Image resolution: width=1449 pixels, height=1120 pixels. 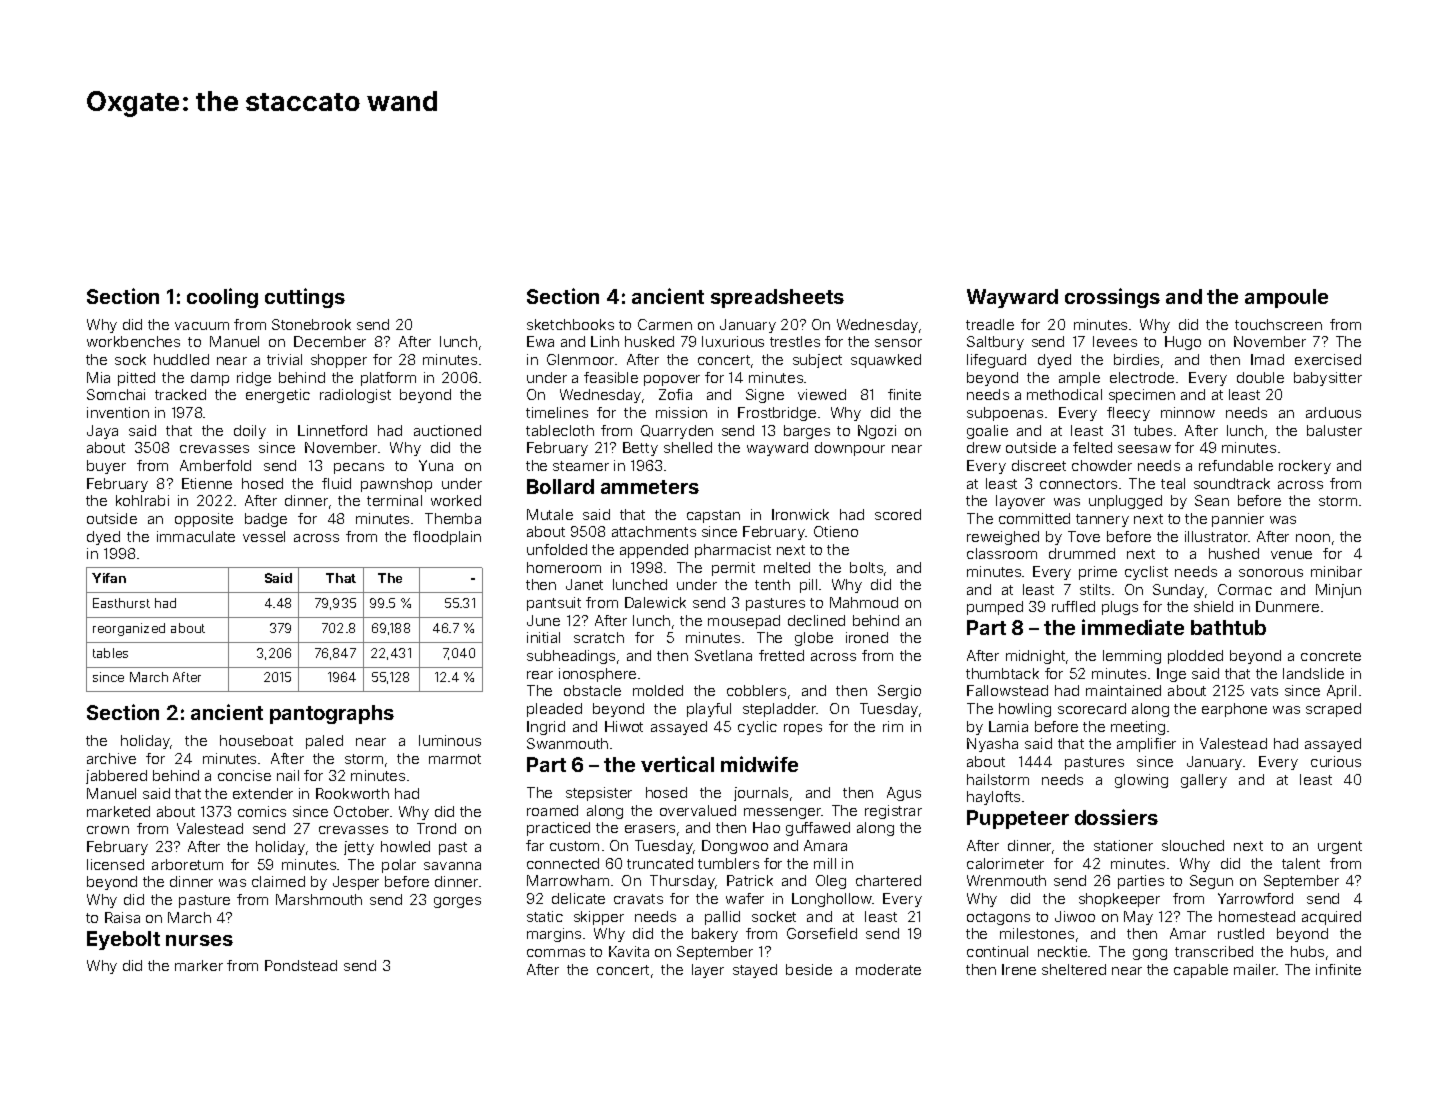 What do you see at coordinates (256, 740) in the image?
I see `houseboat` at bounding box center [256, 740].
